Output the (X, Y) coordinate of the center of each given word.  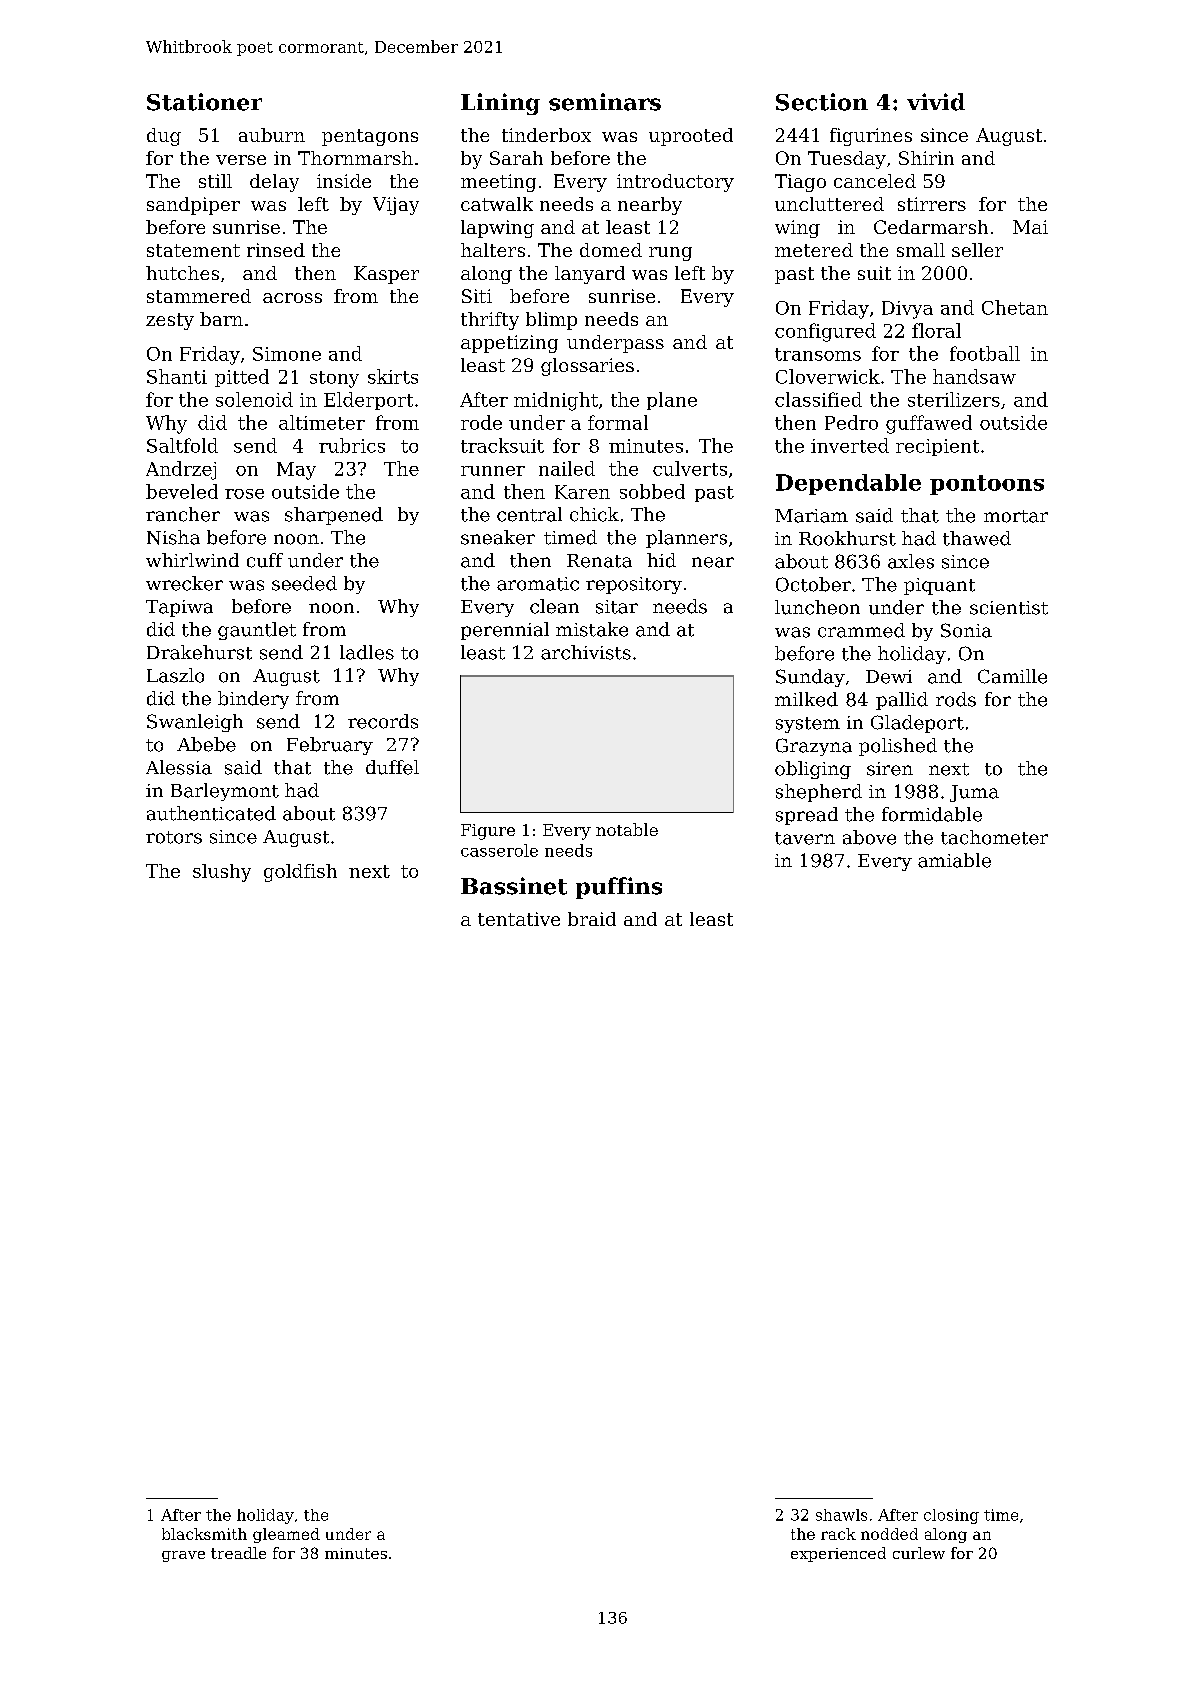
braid (592, 919)
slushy (222, 873)
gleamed (286, 1535)
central (529, 514)
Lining (500, 104)
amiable (954, 860)
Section (822, 102)
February (330, 746)
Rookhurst (847, 538)
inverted (850, 445)
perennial (505, 631)
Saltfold (182, 445)
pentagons (370, 137)
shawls (841, 1515)
